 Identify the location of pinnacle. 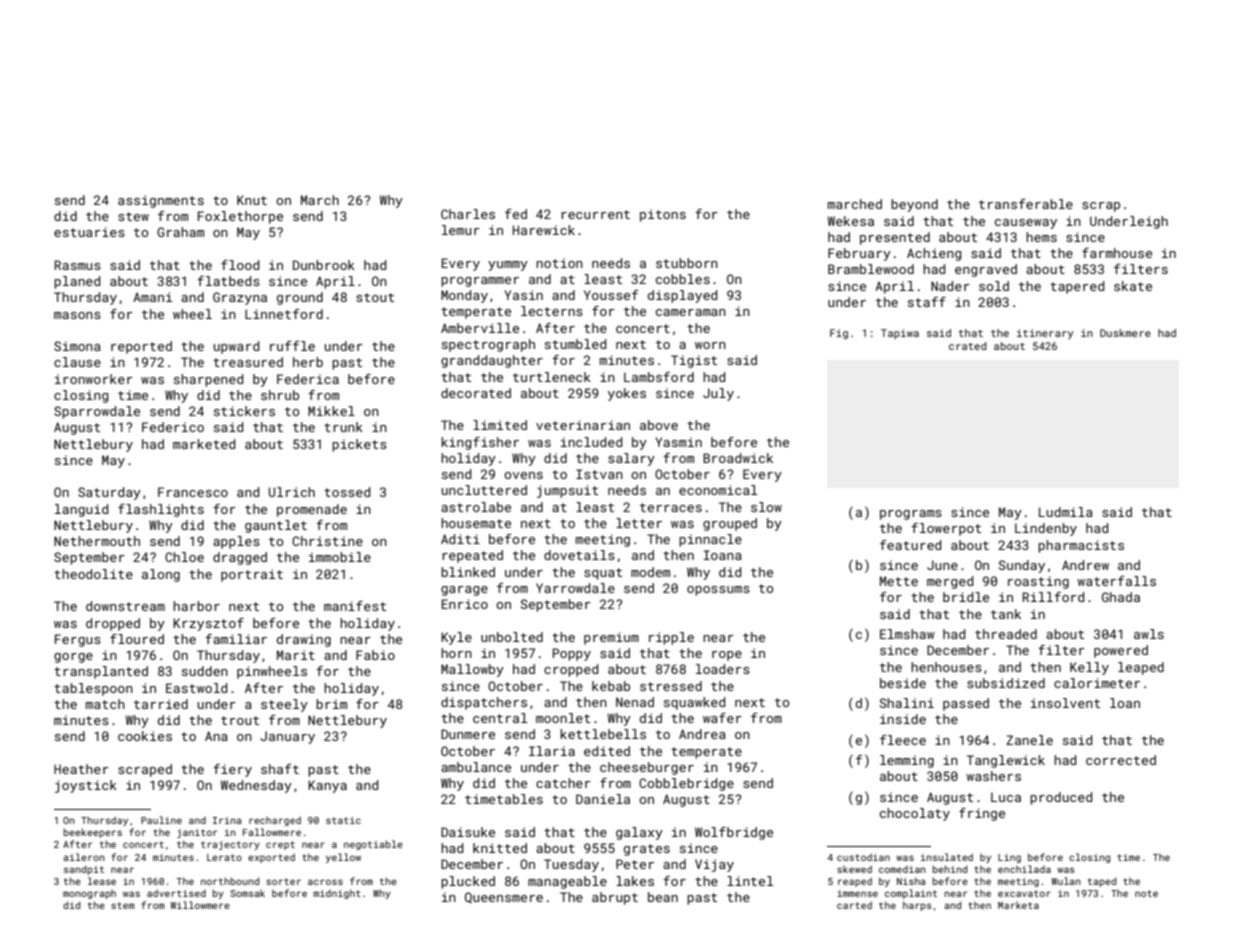
(710, 540).
